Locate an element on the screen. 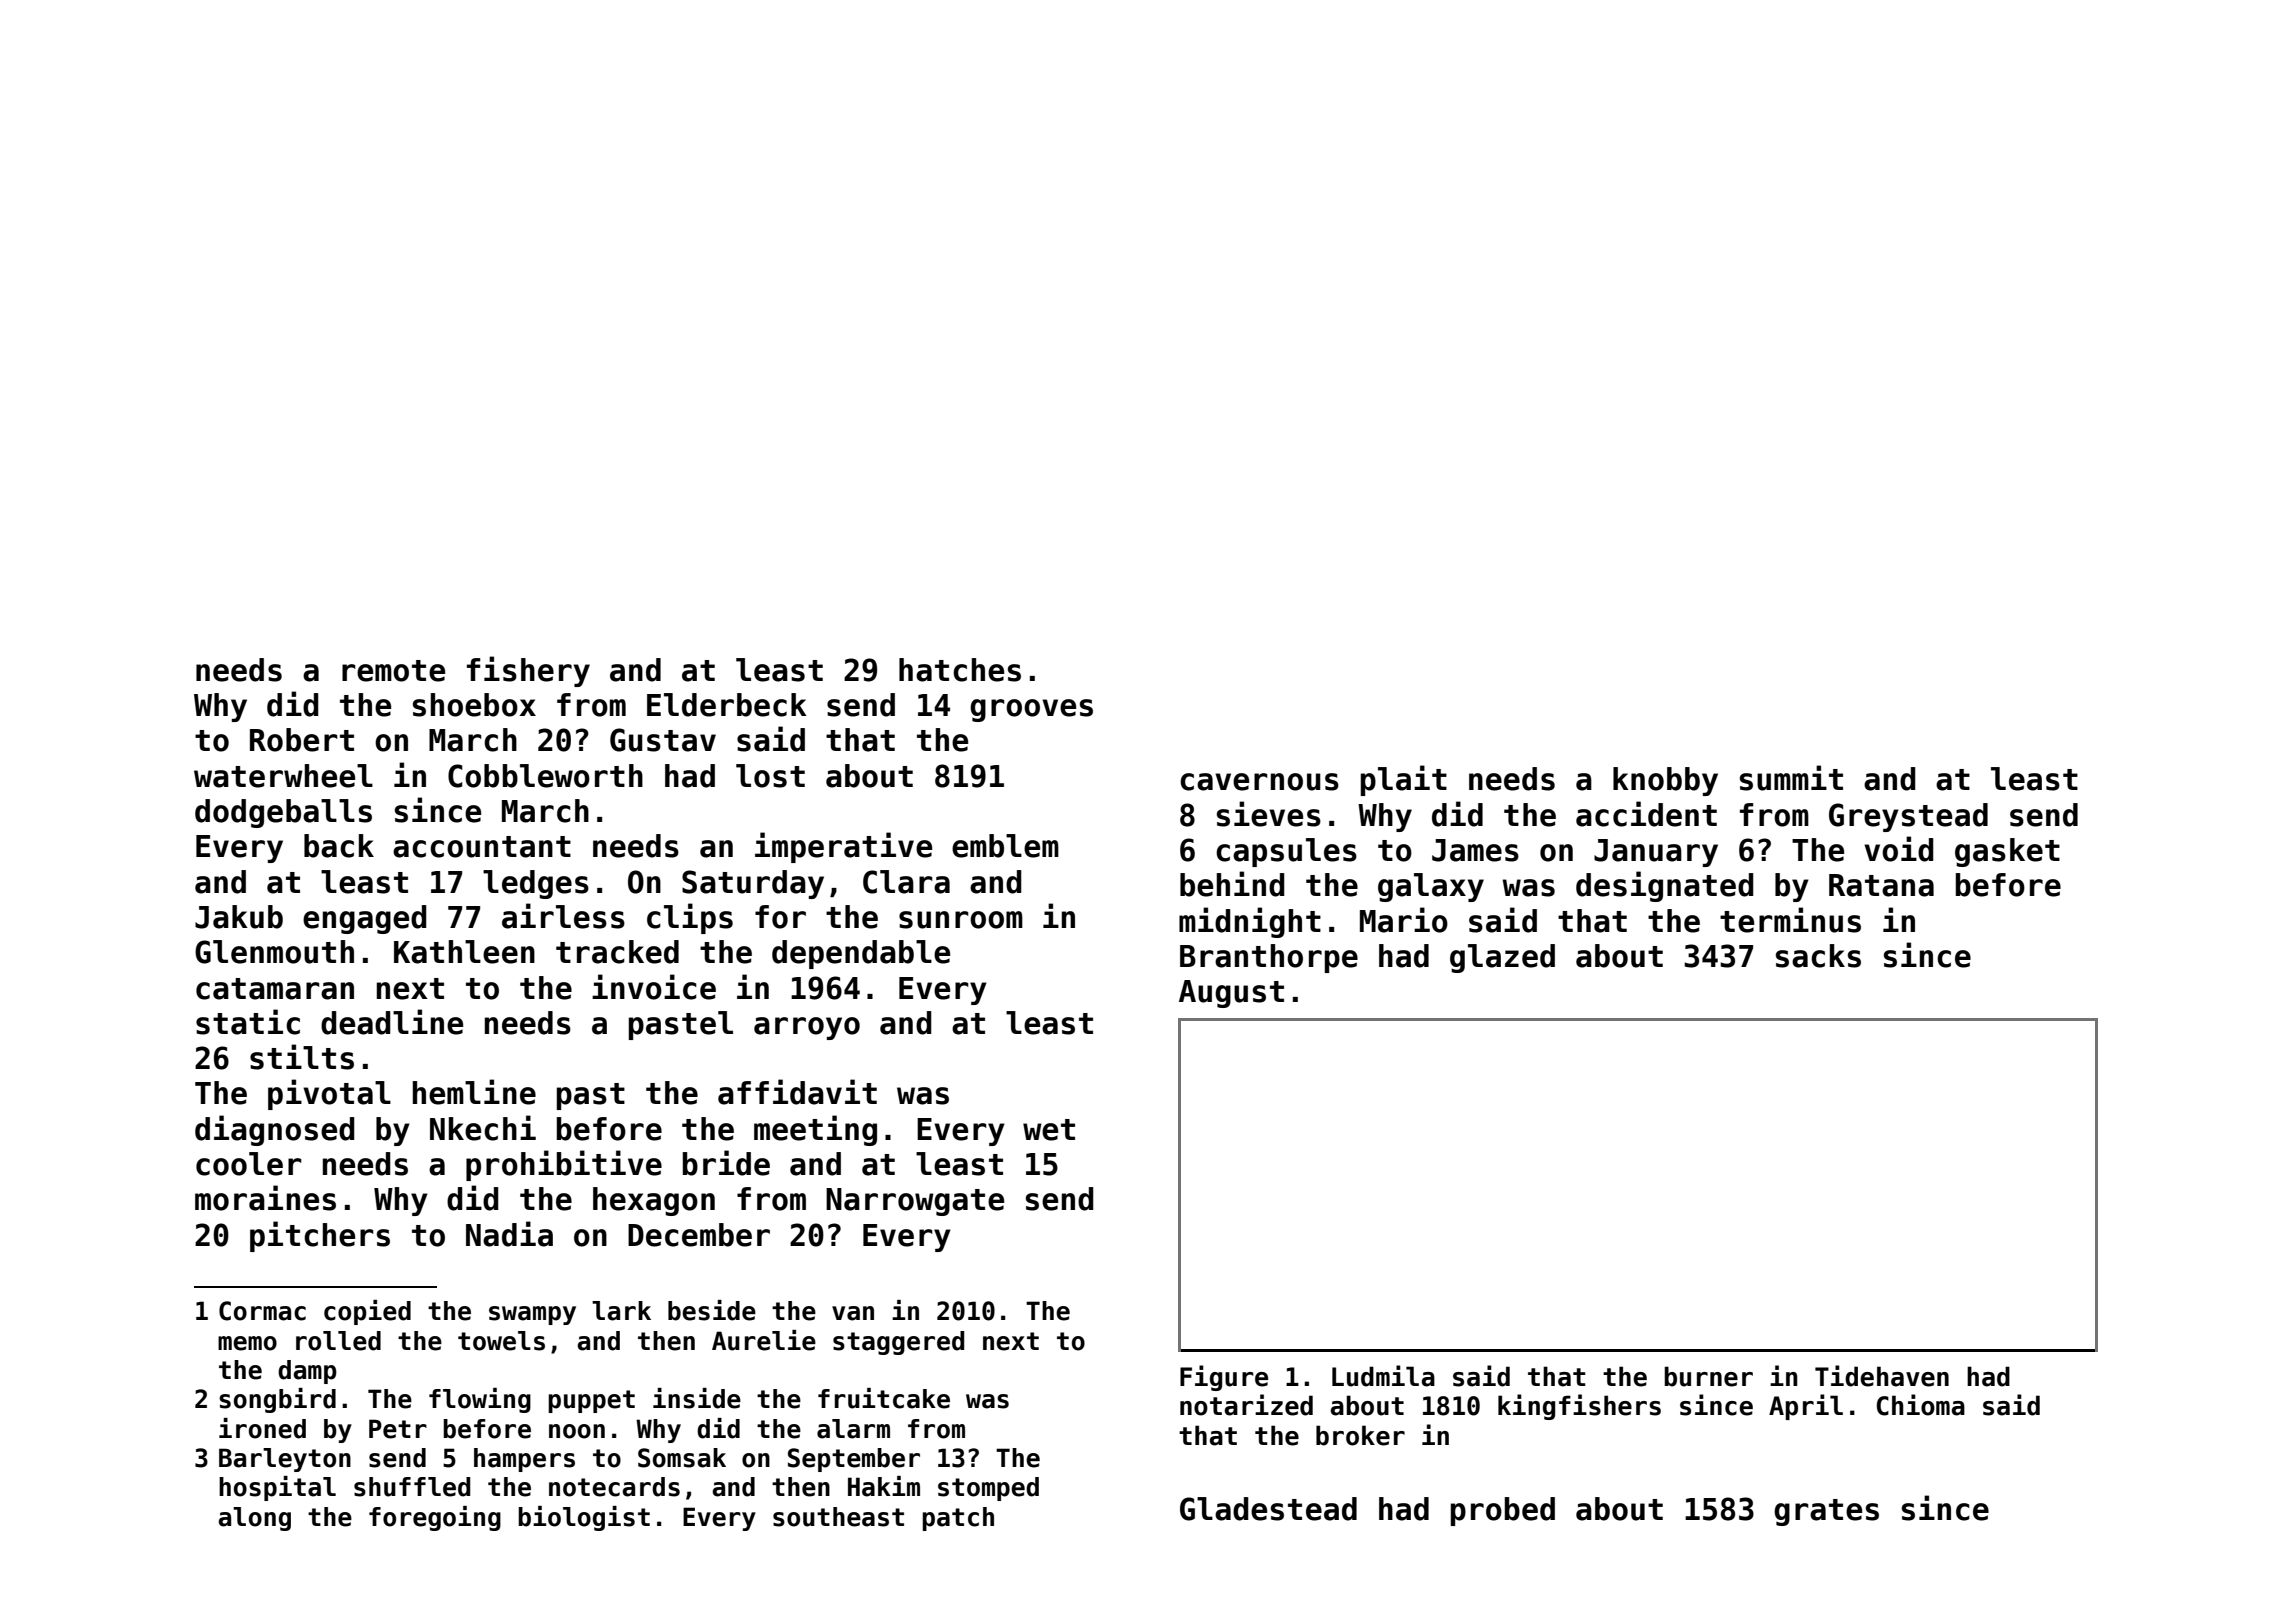  Narrowgate is located at coordinates (915, 1202).
